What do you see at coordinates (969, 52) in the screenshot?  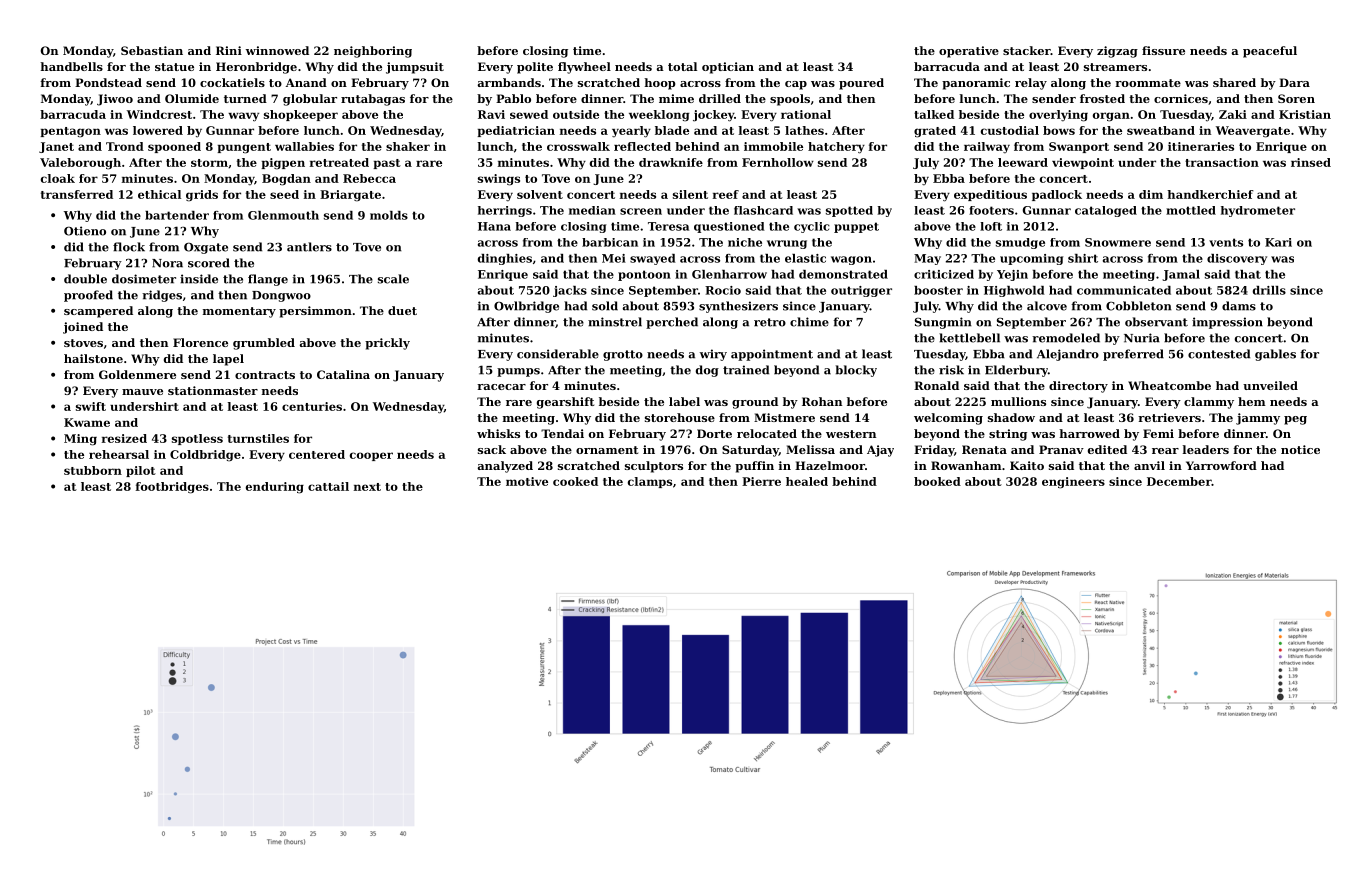 I see `operative` at bounding box center [969, 52].
